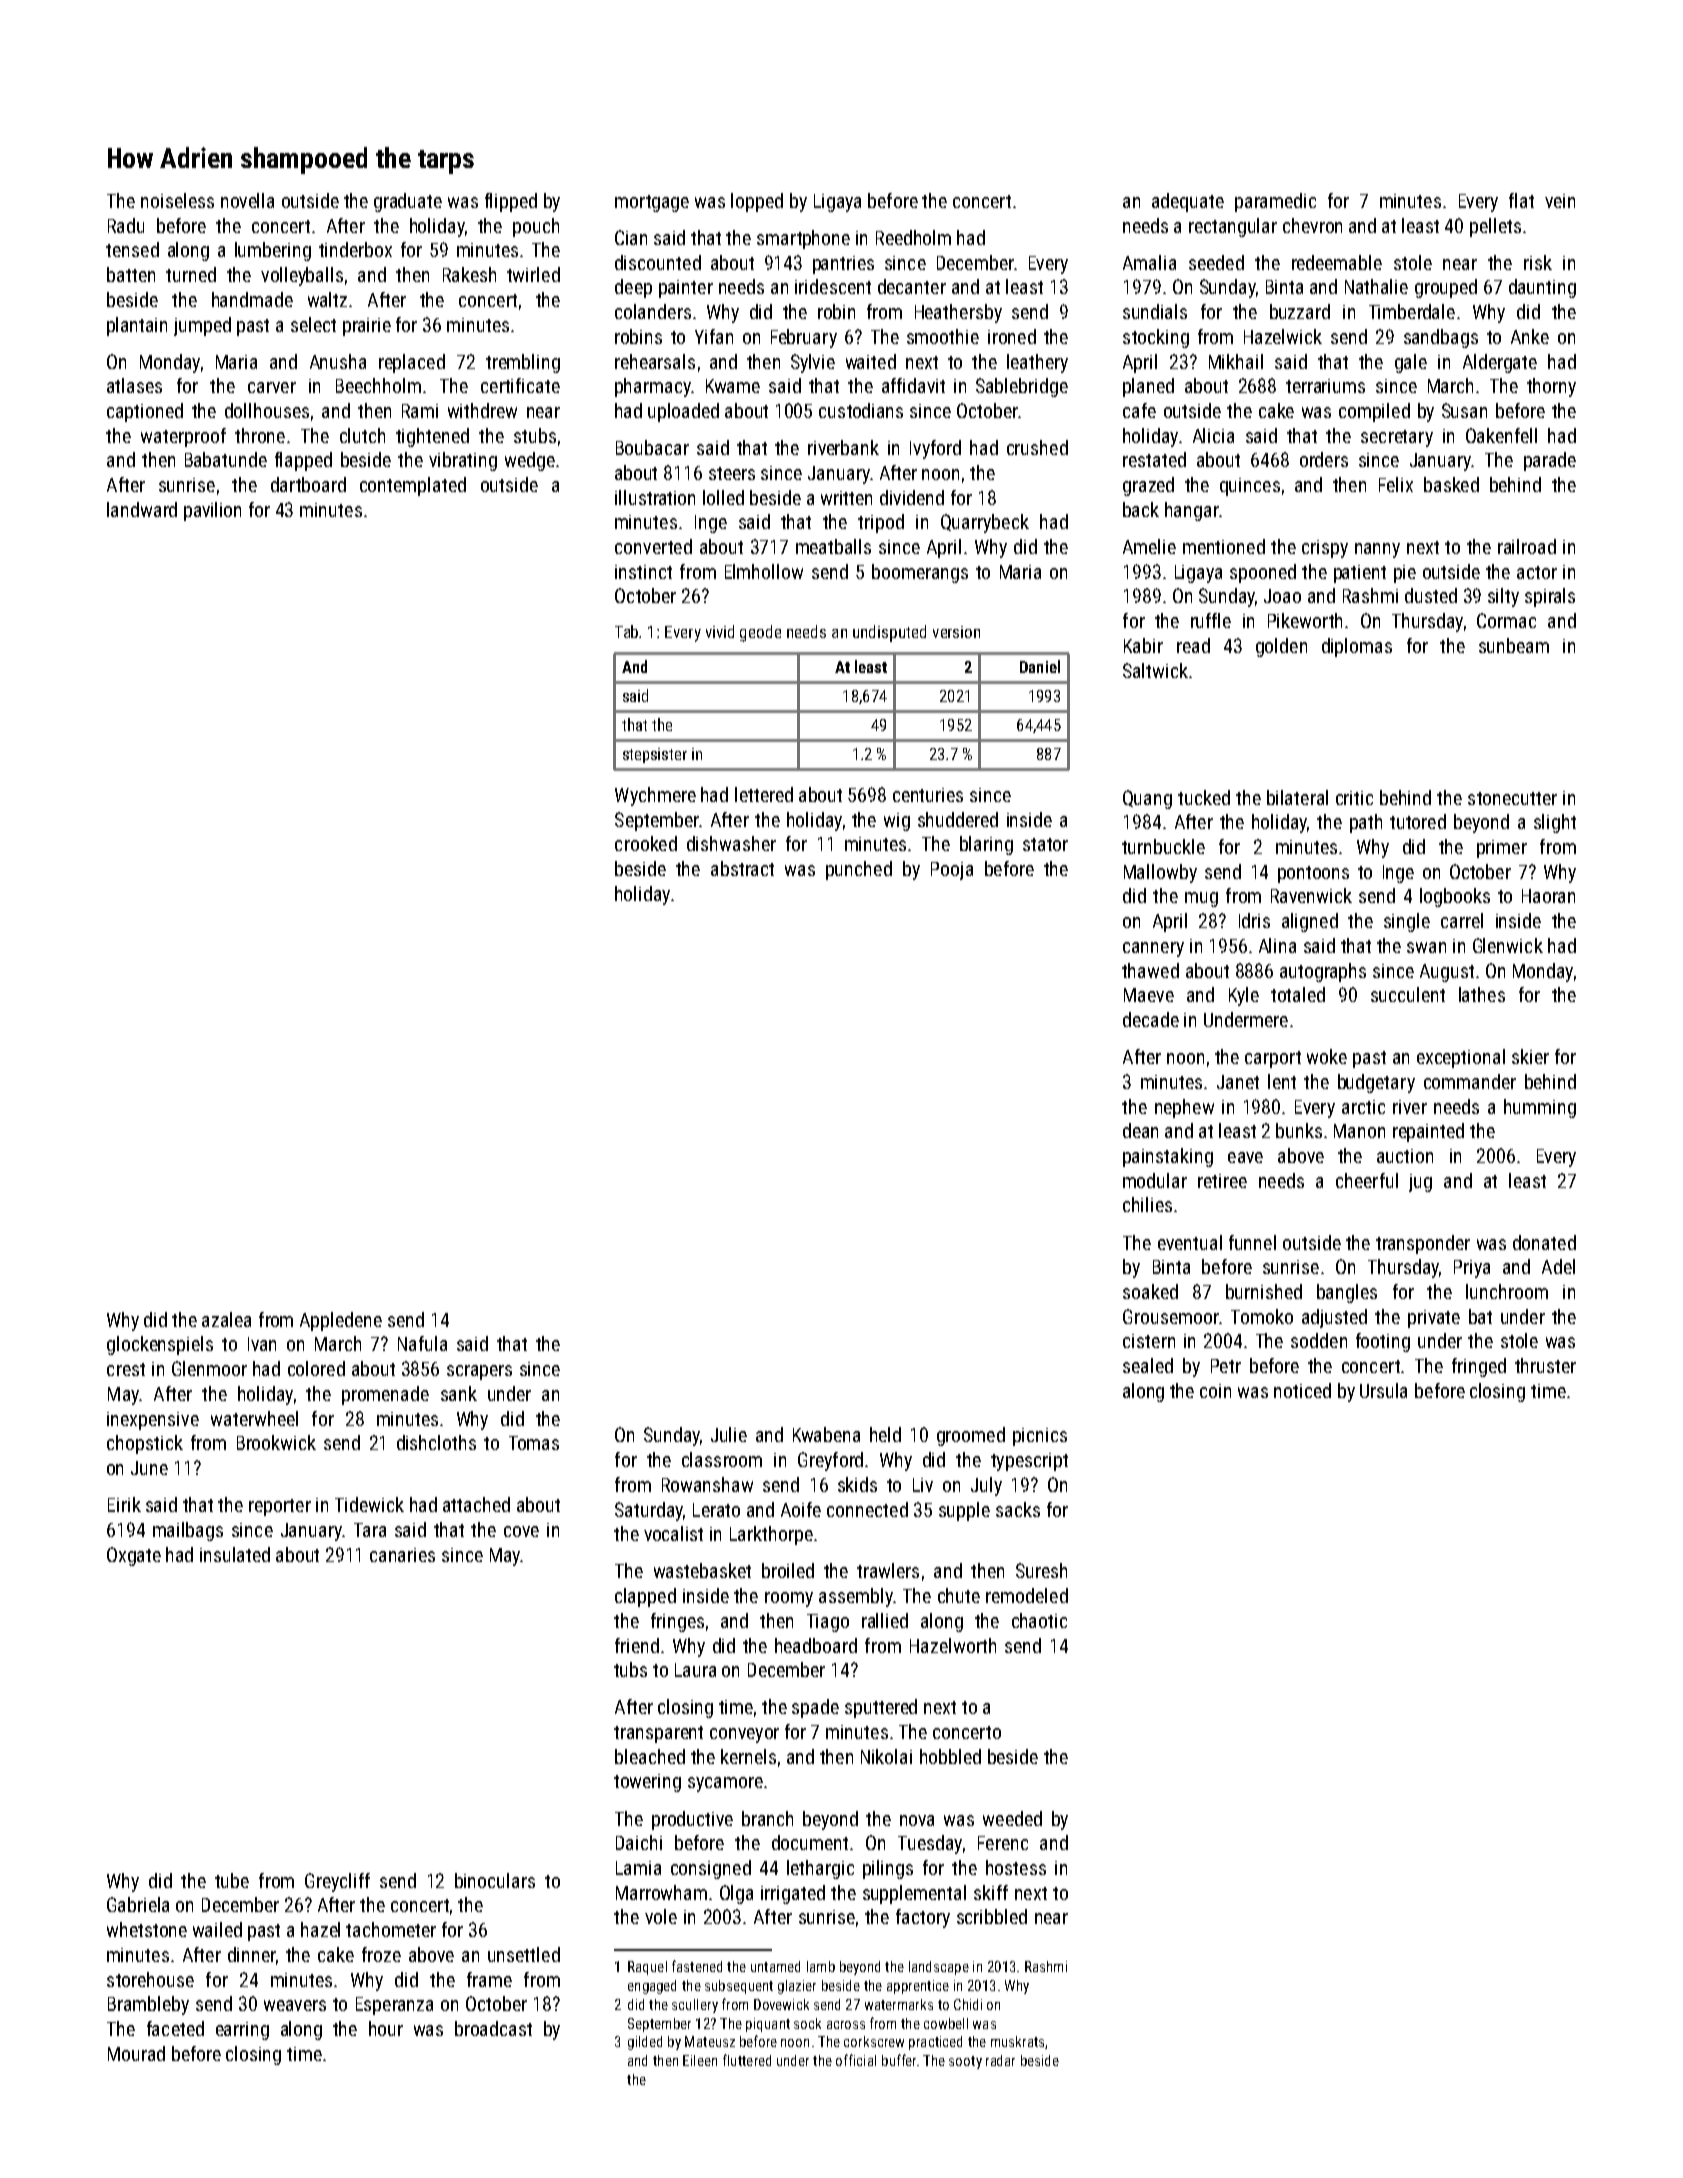 This screenshot has width=1683, height=2178. I want to click on flipped, so click(511, 202).
